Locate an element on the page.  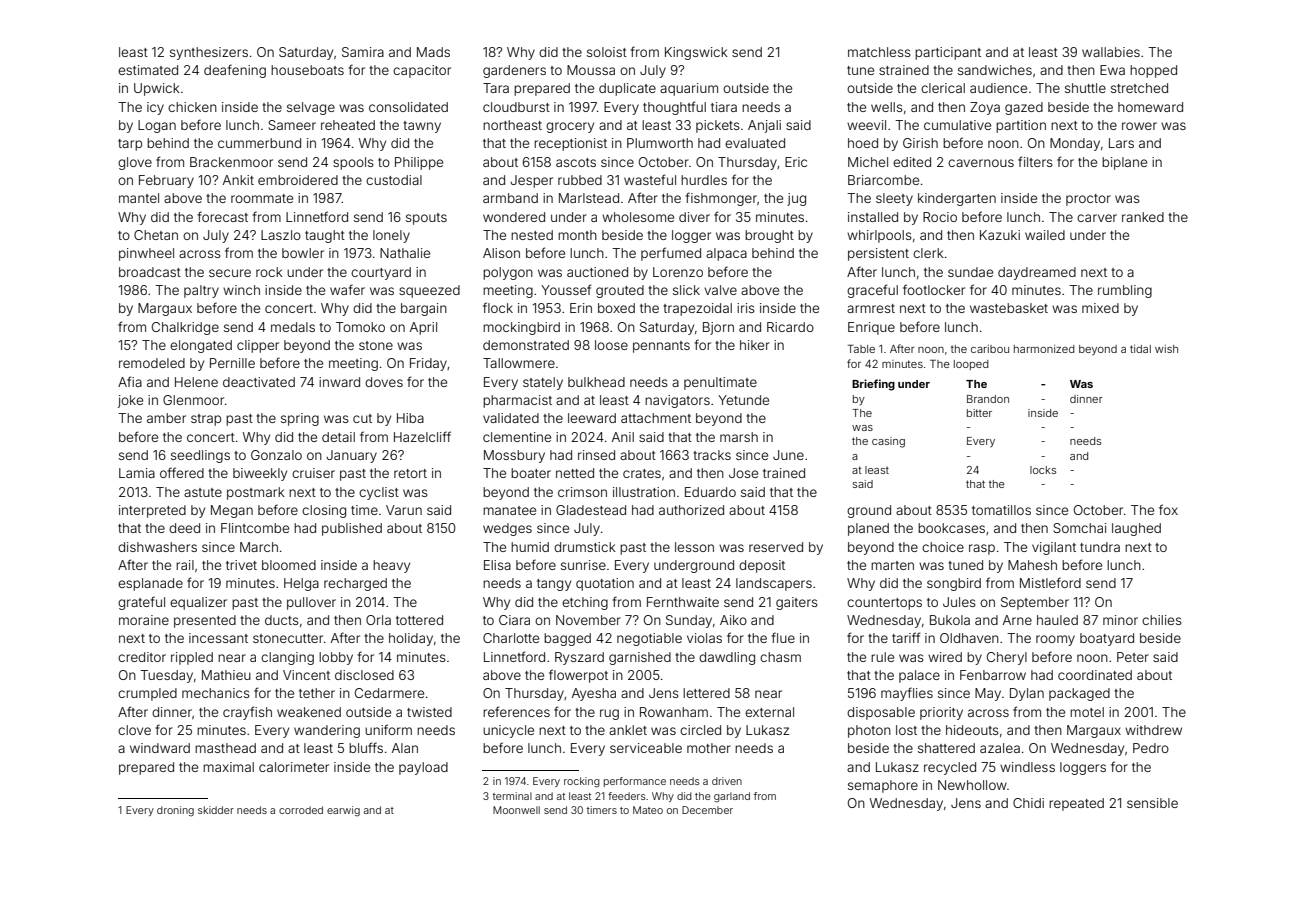
flock is located at coordinates (498, 307).
